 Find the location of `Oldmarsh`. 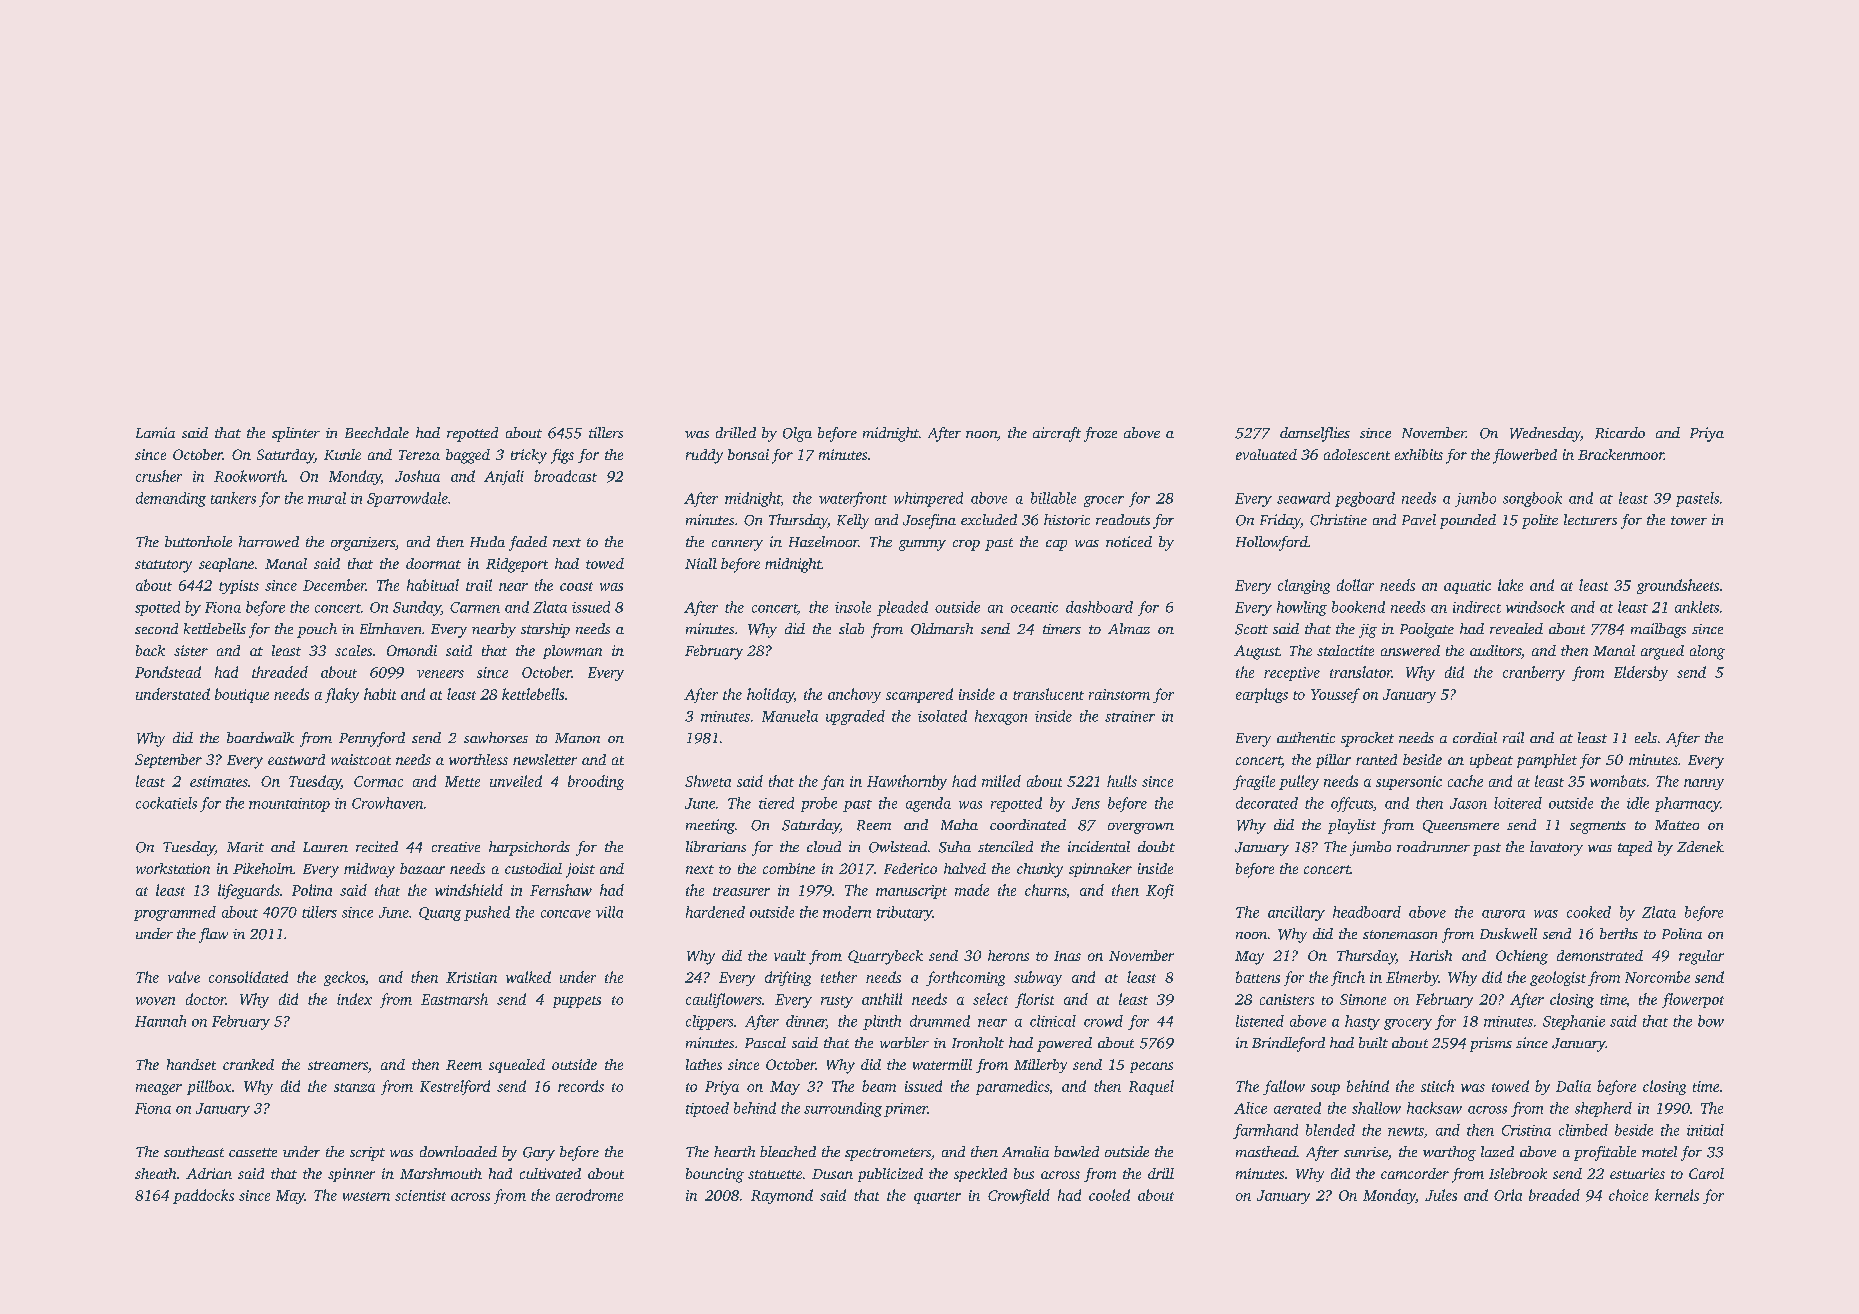

Oldmarsh is located at coordinates (942, 629).
